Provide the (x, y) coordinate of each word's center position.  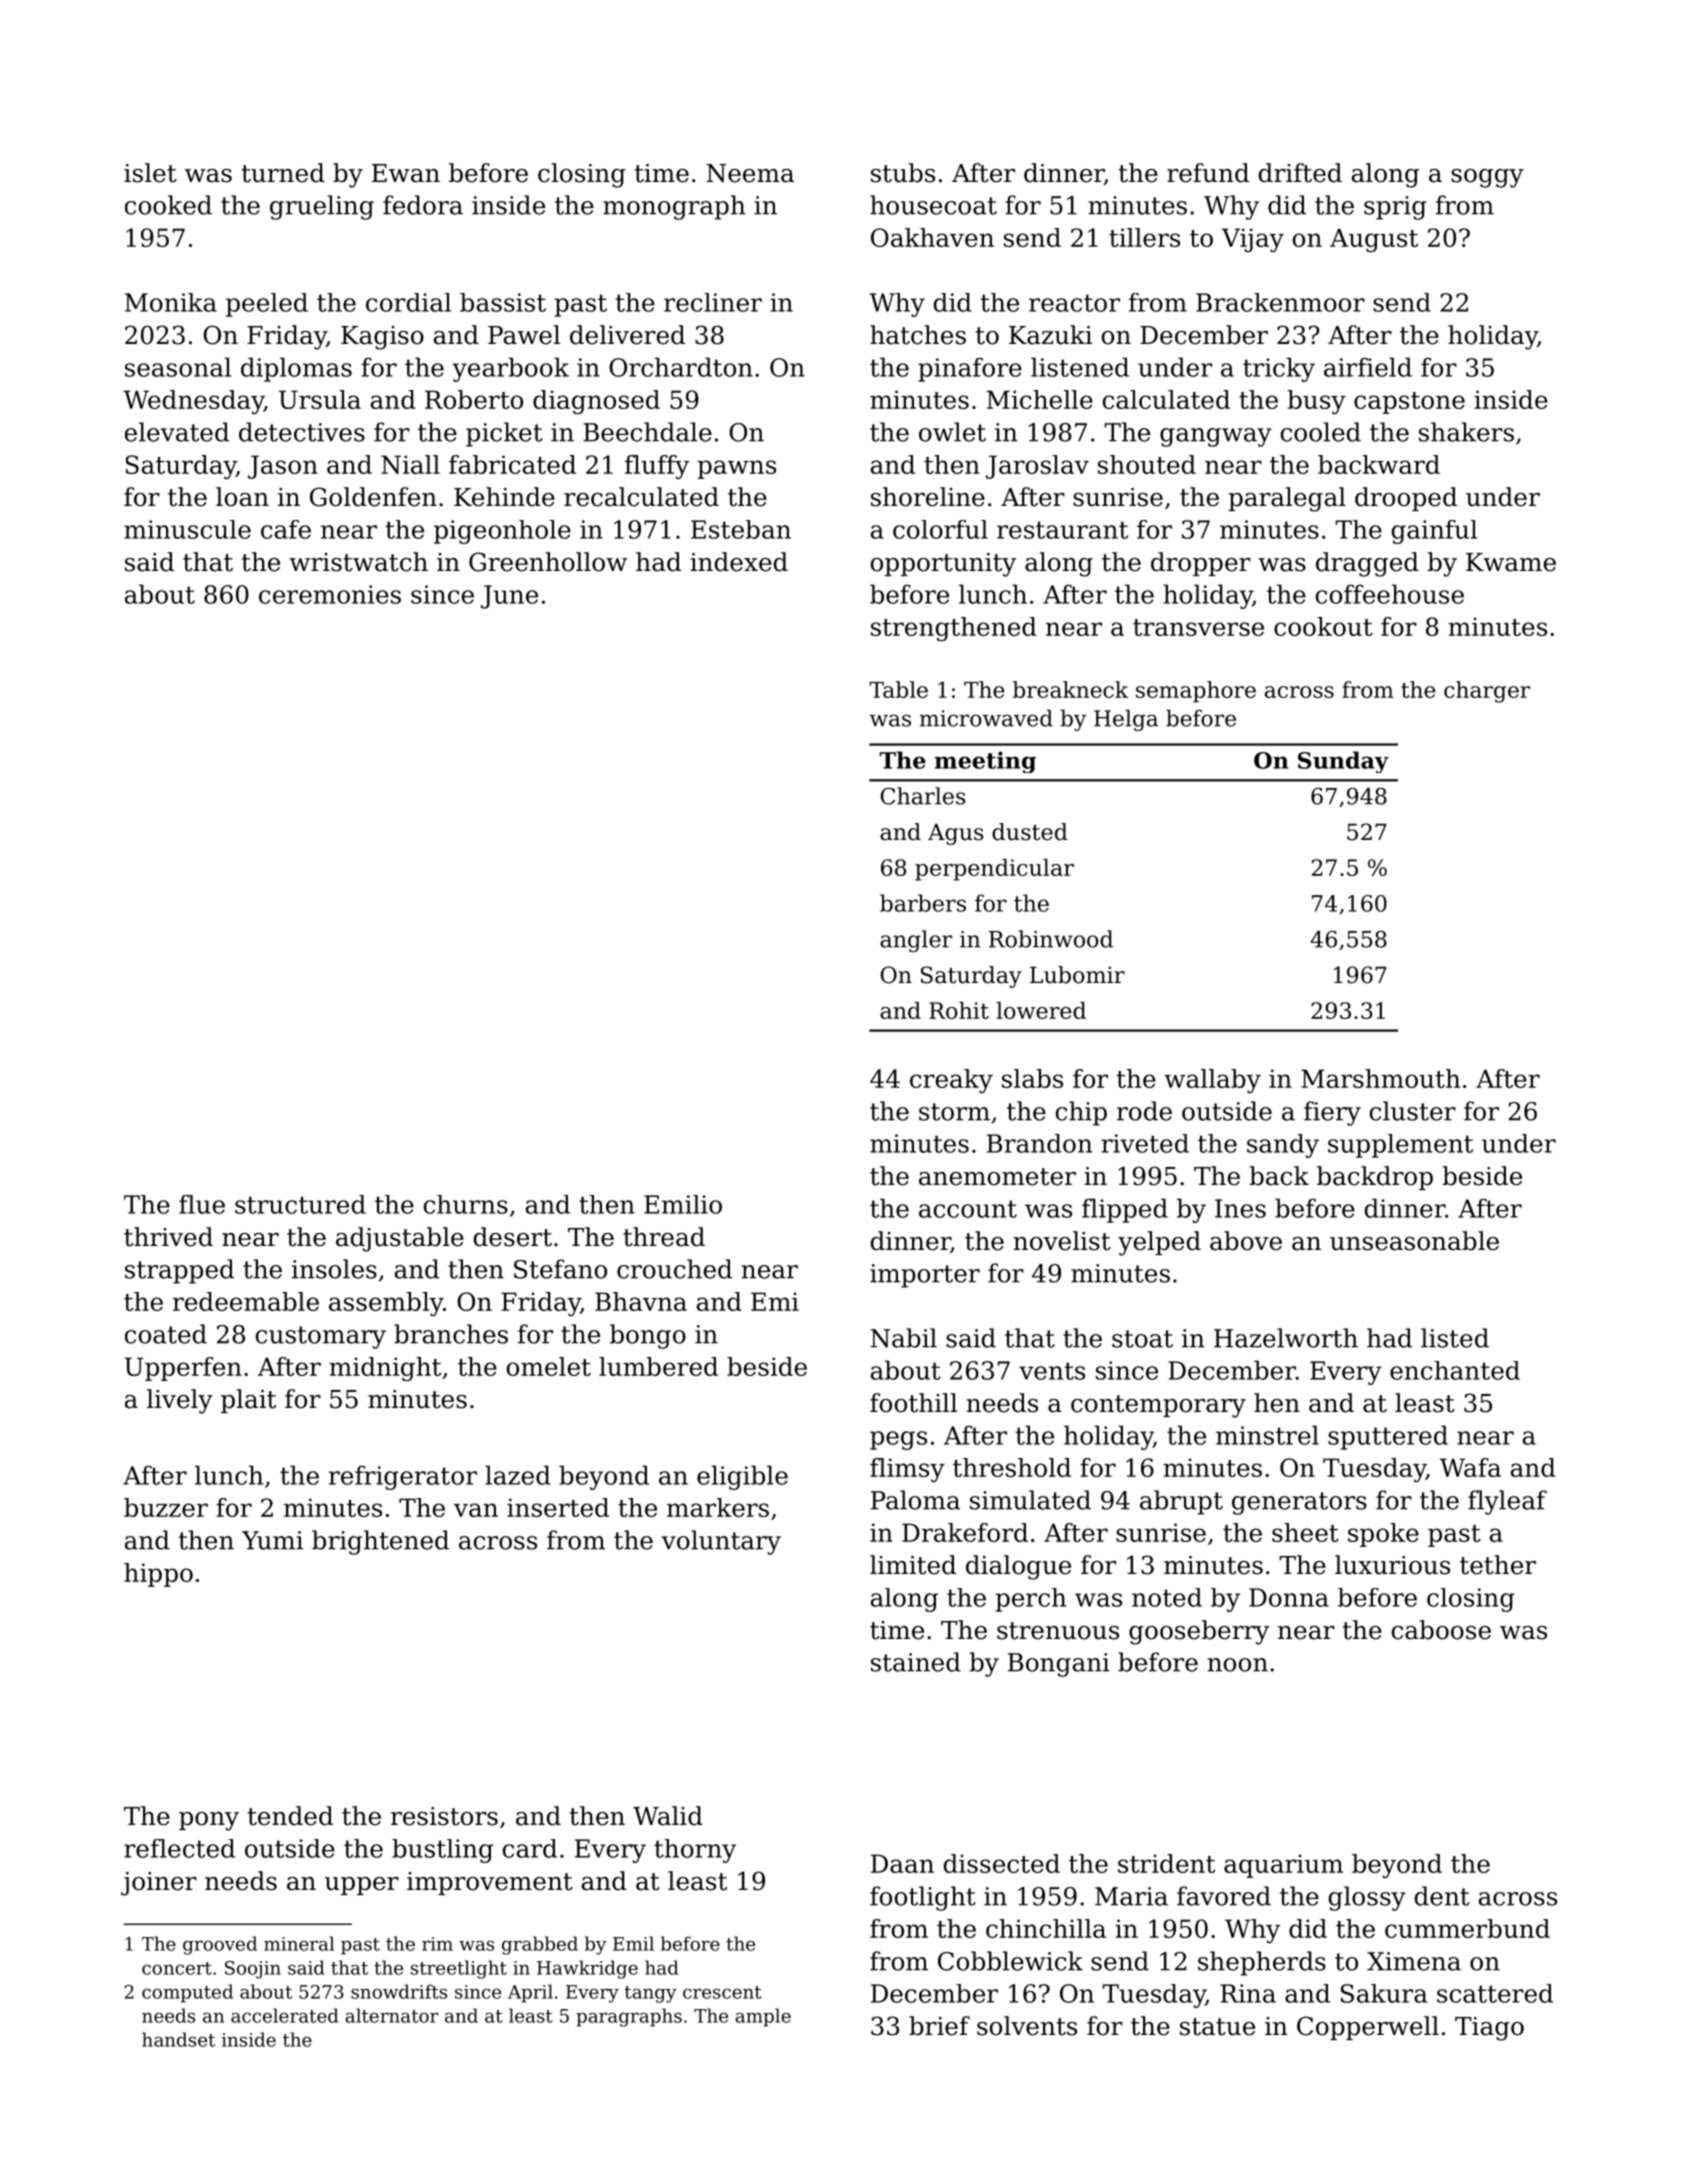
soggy (1487, 178)
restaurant (1062, 530)
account (968, 1209)
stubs (903, 173)
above (1246, 1241)
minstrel (1267, 1435)
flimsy (907, 1470)
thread (664, 1237)
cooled (1321, 432)
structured (300, 1204)
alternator (392, 2015)
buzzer (166, 1507)
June (509, 597)
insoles (334, 1269)
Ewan (406, 173)
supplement (1400, 1146)
